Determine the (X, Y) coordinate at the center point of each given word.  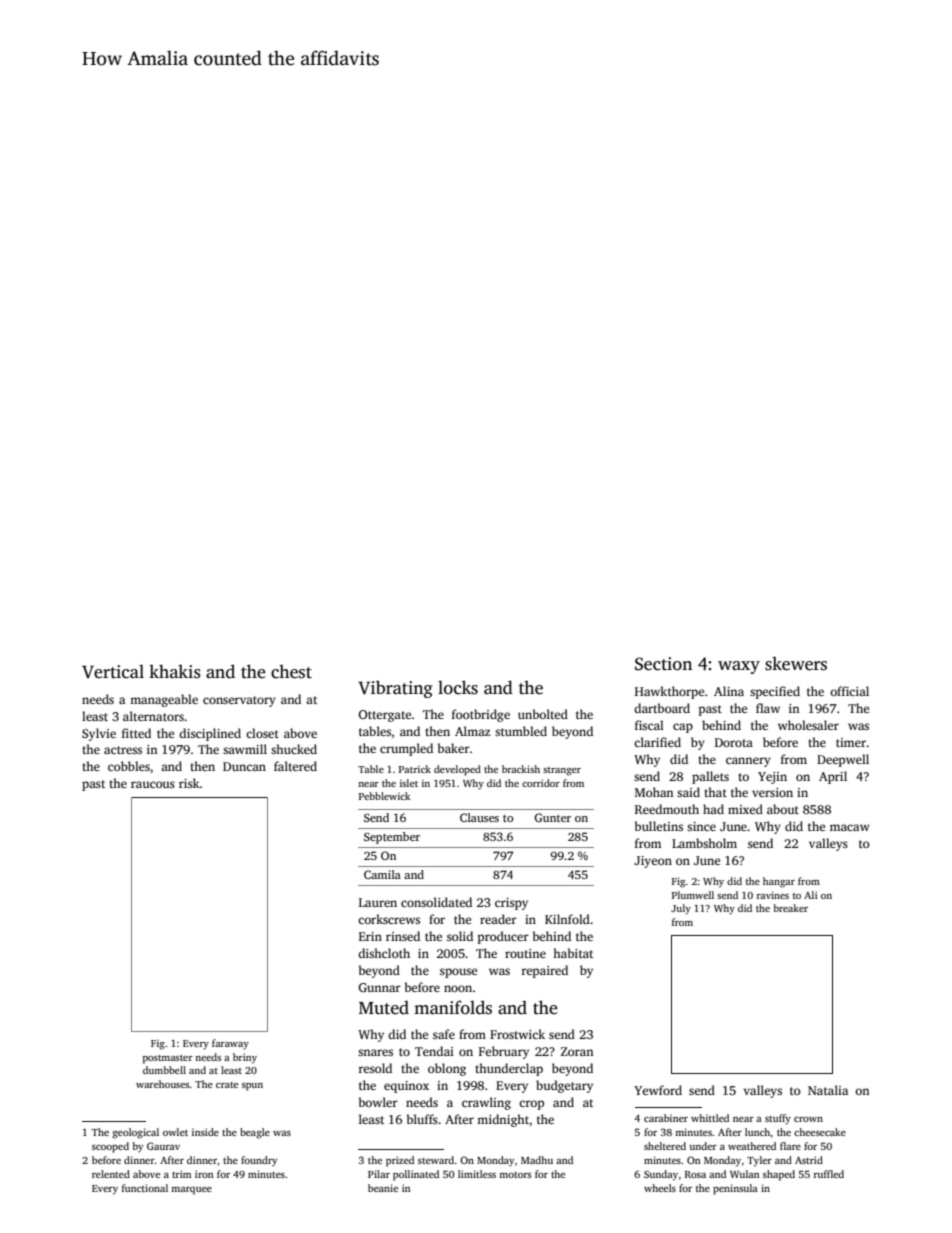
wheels (660, 1188)
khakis (175, 671)
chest (291, 672)
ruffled (829, 1174)
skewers (796, 664)
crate (227, 1085)
